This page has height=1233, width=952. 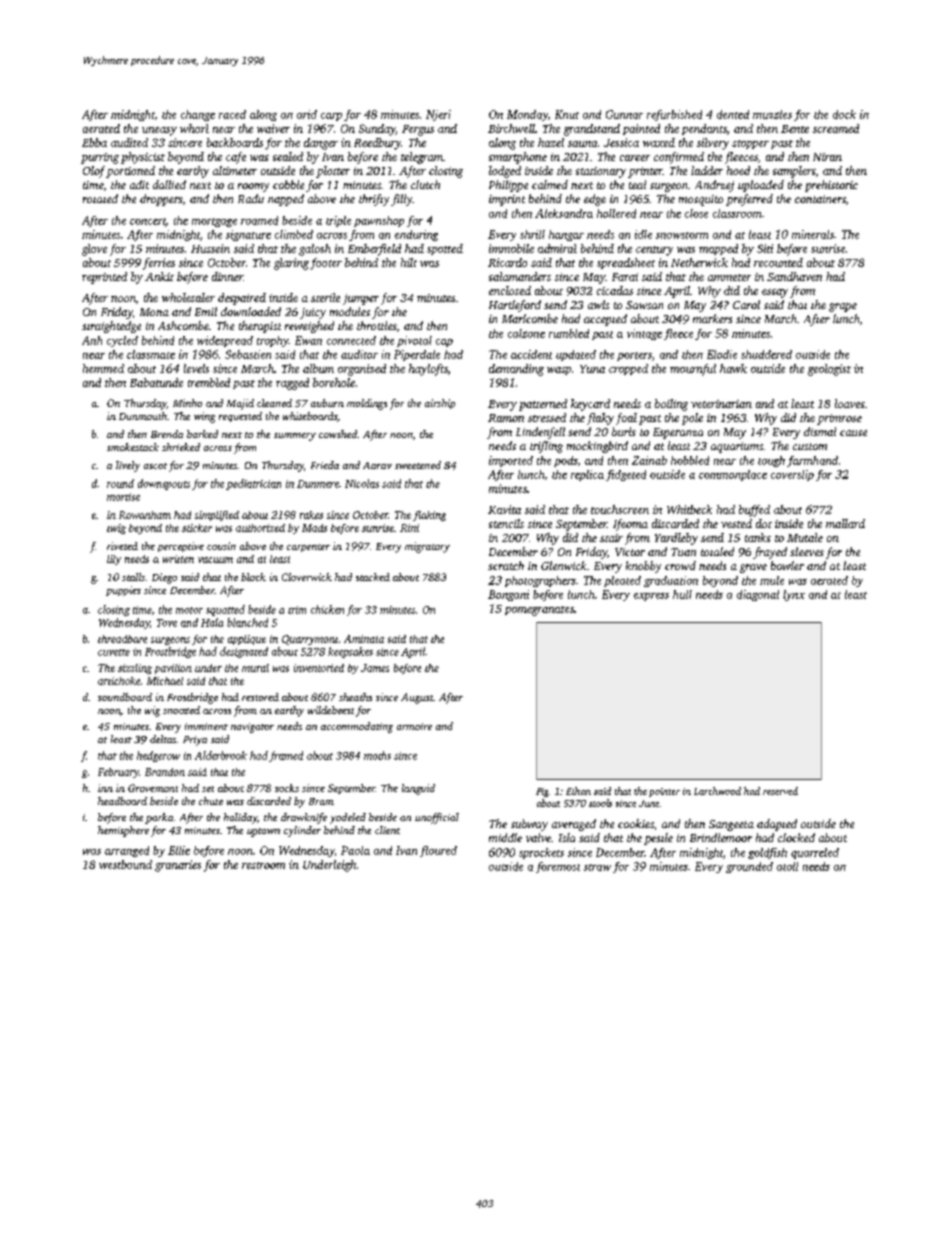 I want to click on Quarrymont, so click(x=310, y=640).
